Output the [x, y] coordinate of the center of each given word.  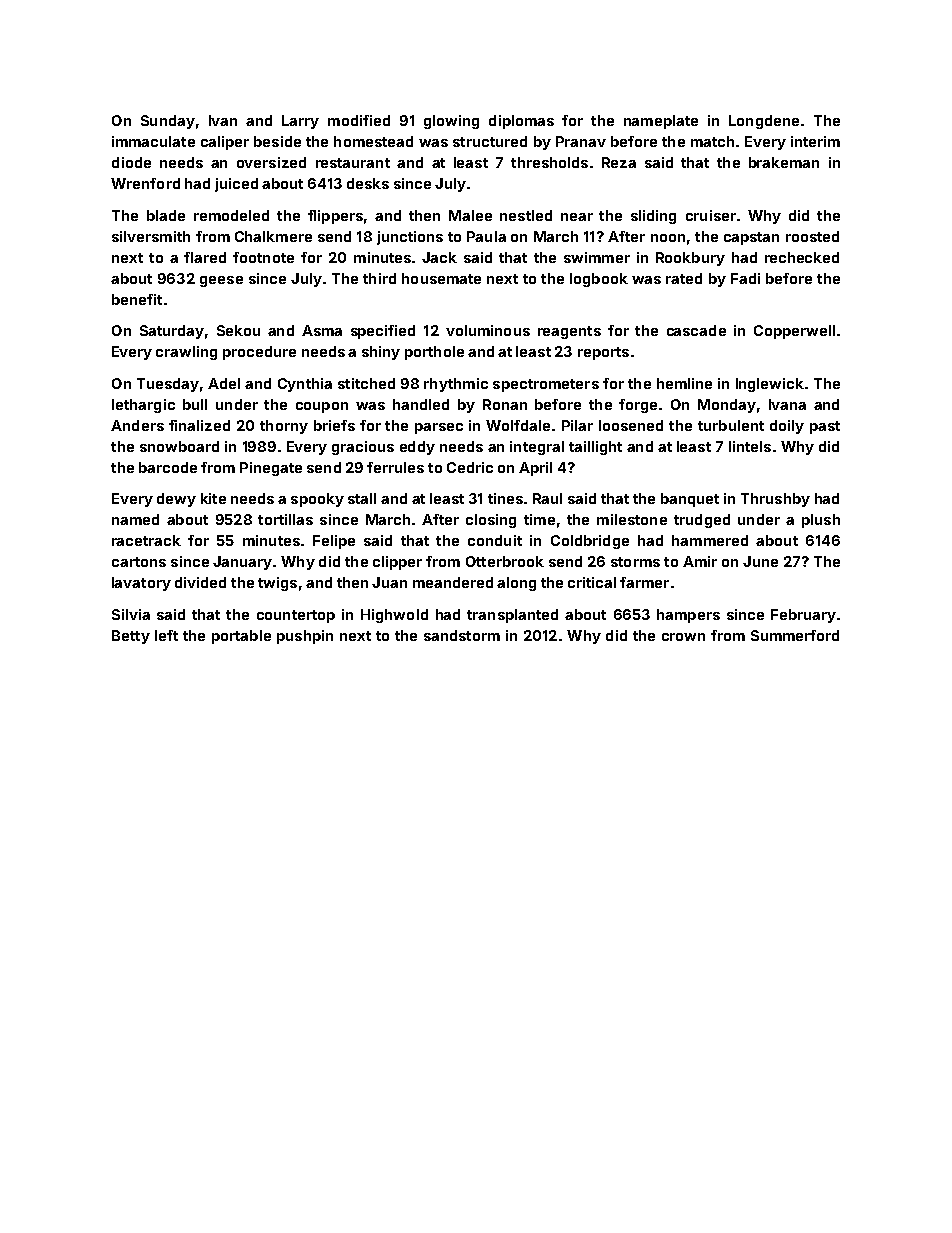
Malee [470, 215]
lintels [750, 446]
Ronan [505, 404]
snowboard [179, 446]
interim [815, 141]
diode [131, 162]
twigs [277, 584]
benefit [137, 299]
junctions [410, 238]
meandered [453, 582]
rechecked [802, 257]
